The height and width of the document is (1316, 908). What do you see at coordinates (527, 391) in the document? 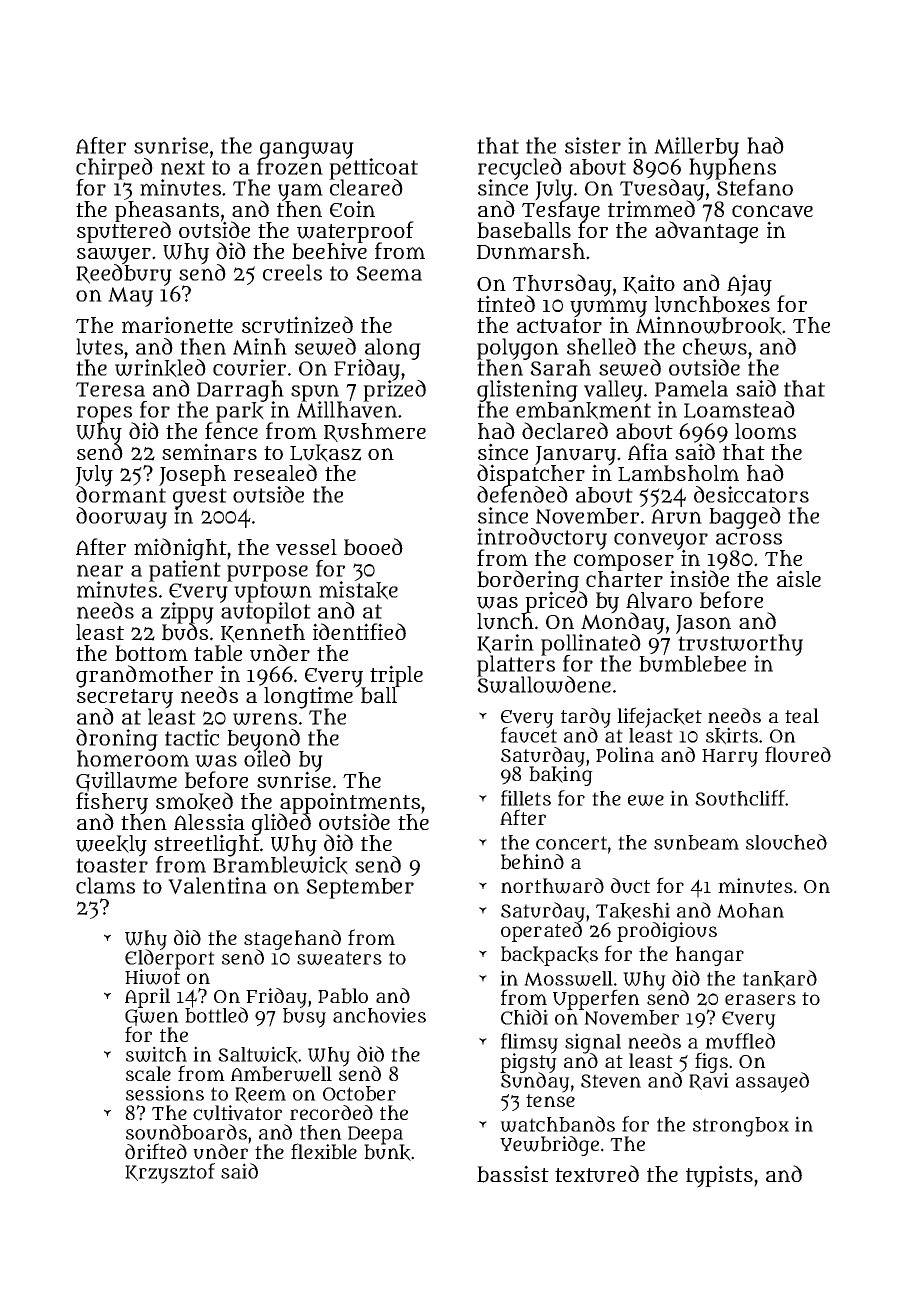
I see `glistening` at bounding box center [527, 391].
